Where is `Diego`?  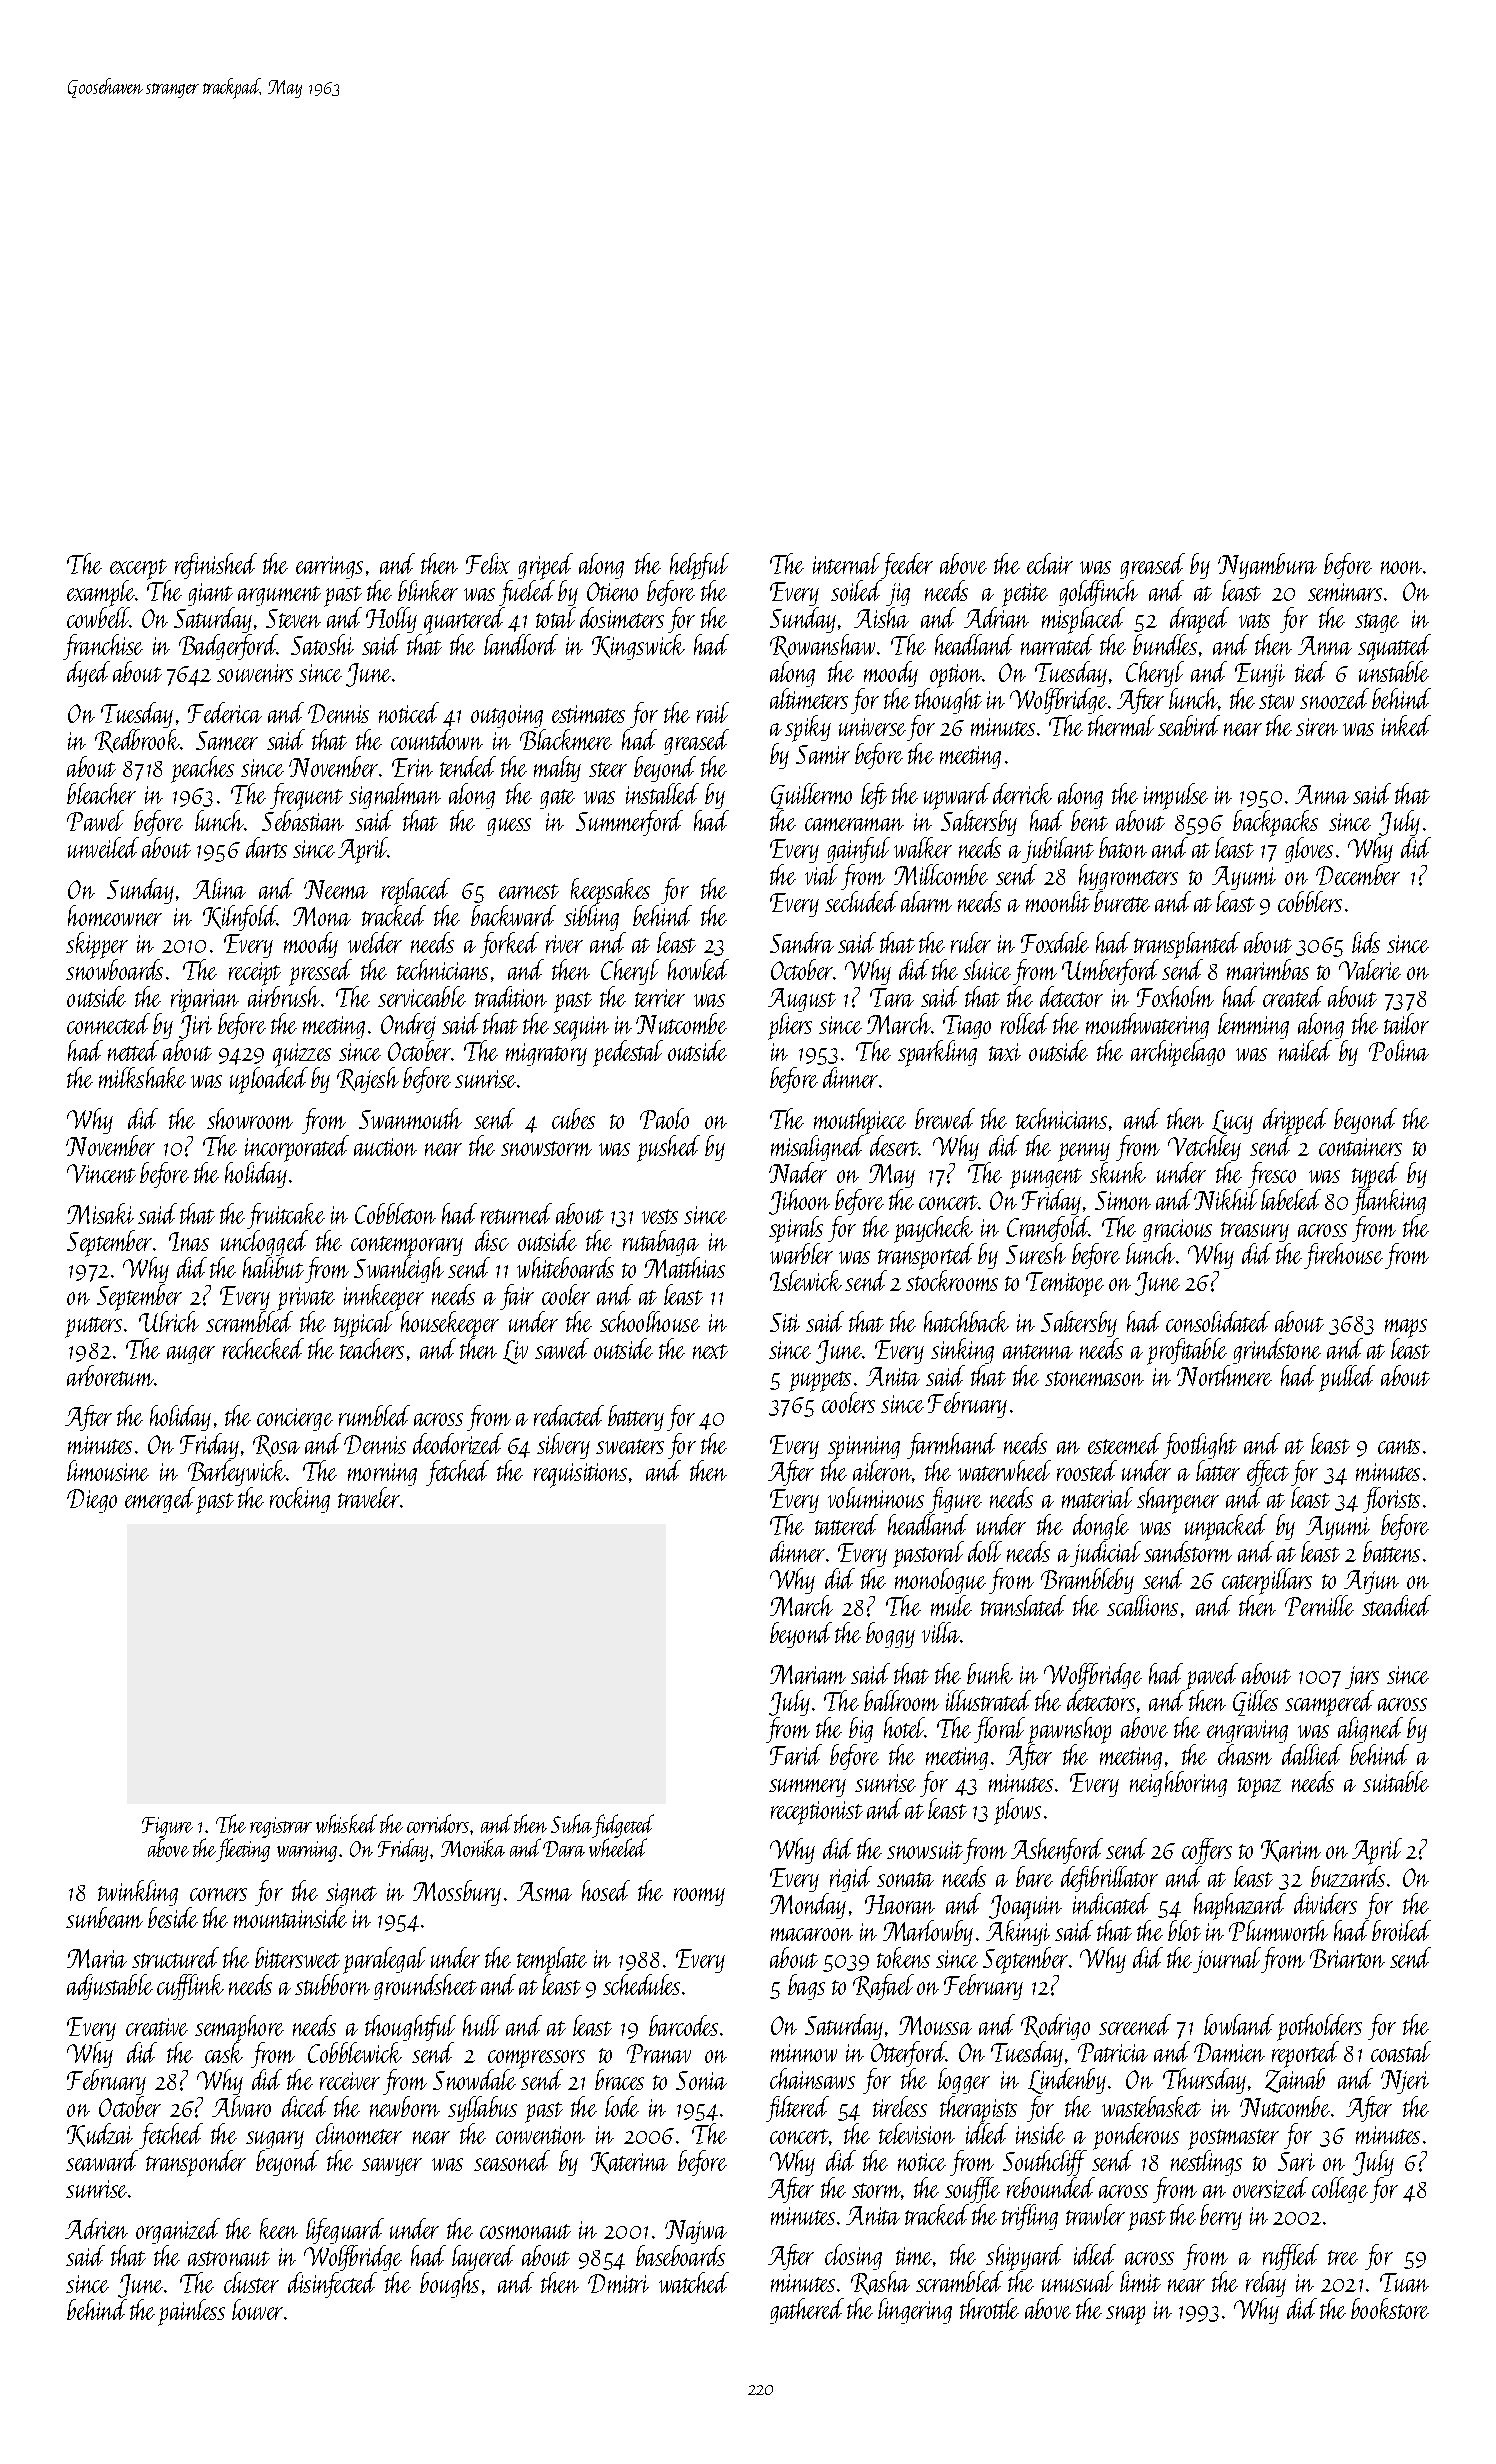
Diego is located at coordinates (92, 1501).
